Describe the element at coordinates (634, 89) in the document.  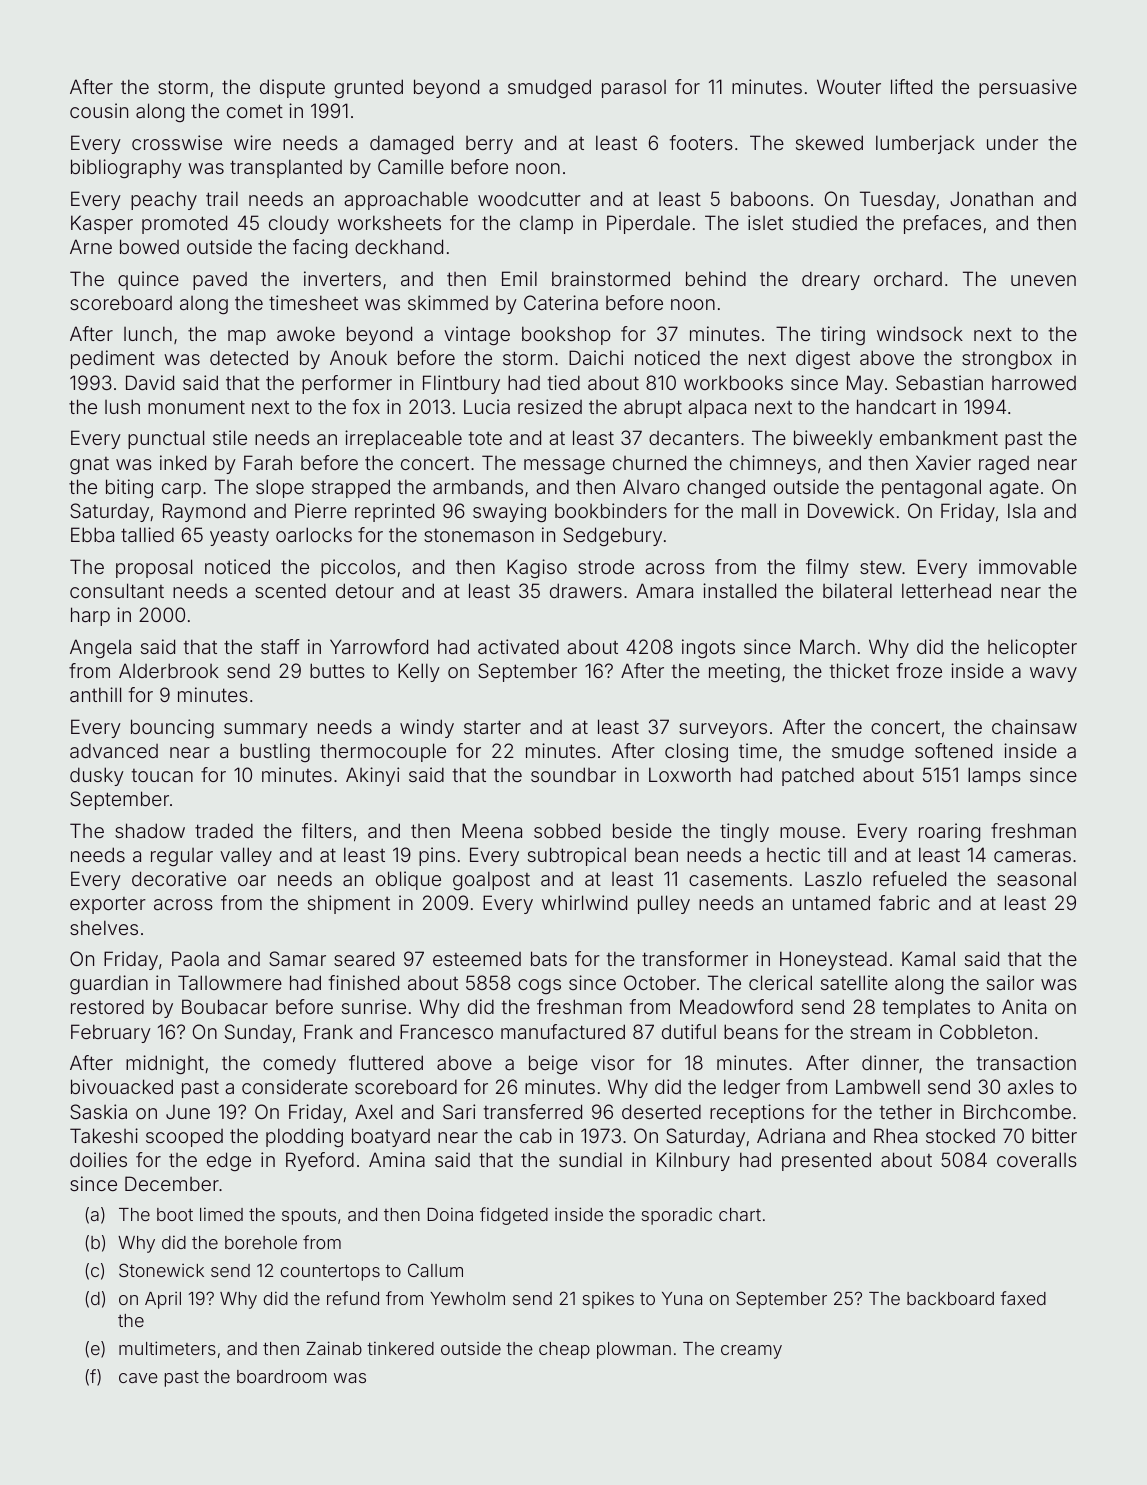
I see `parasol` at that location.
